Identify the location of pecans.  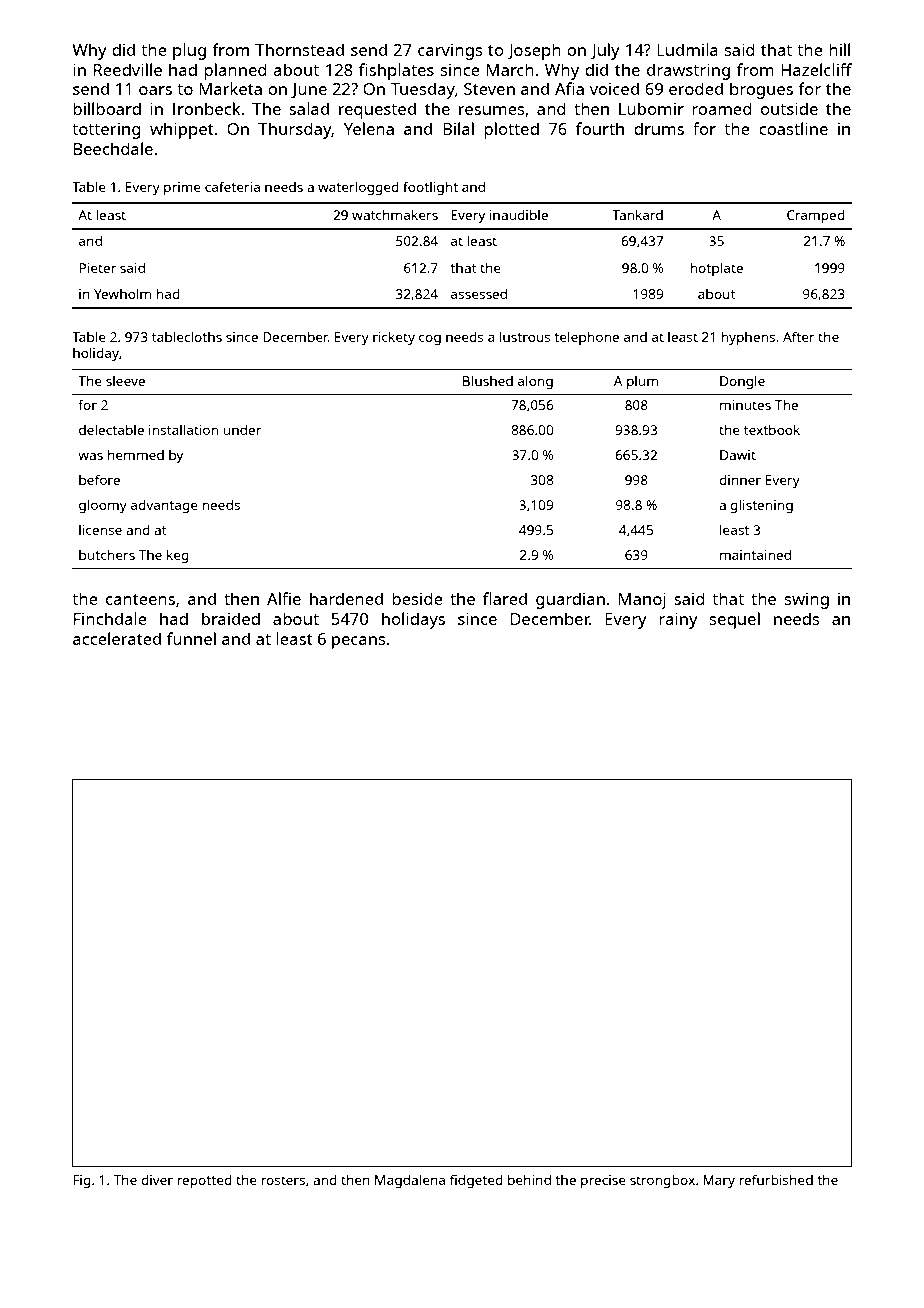
(359, 642).
